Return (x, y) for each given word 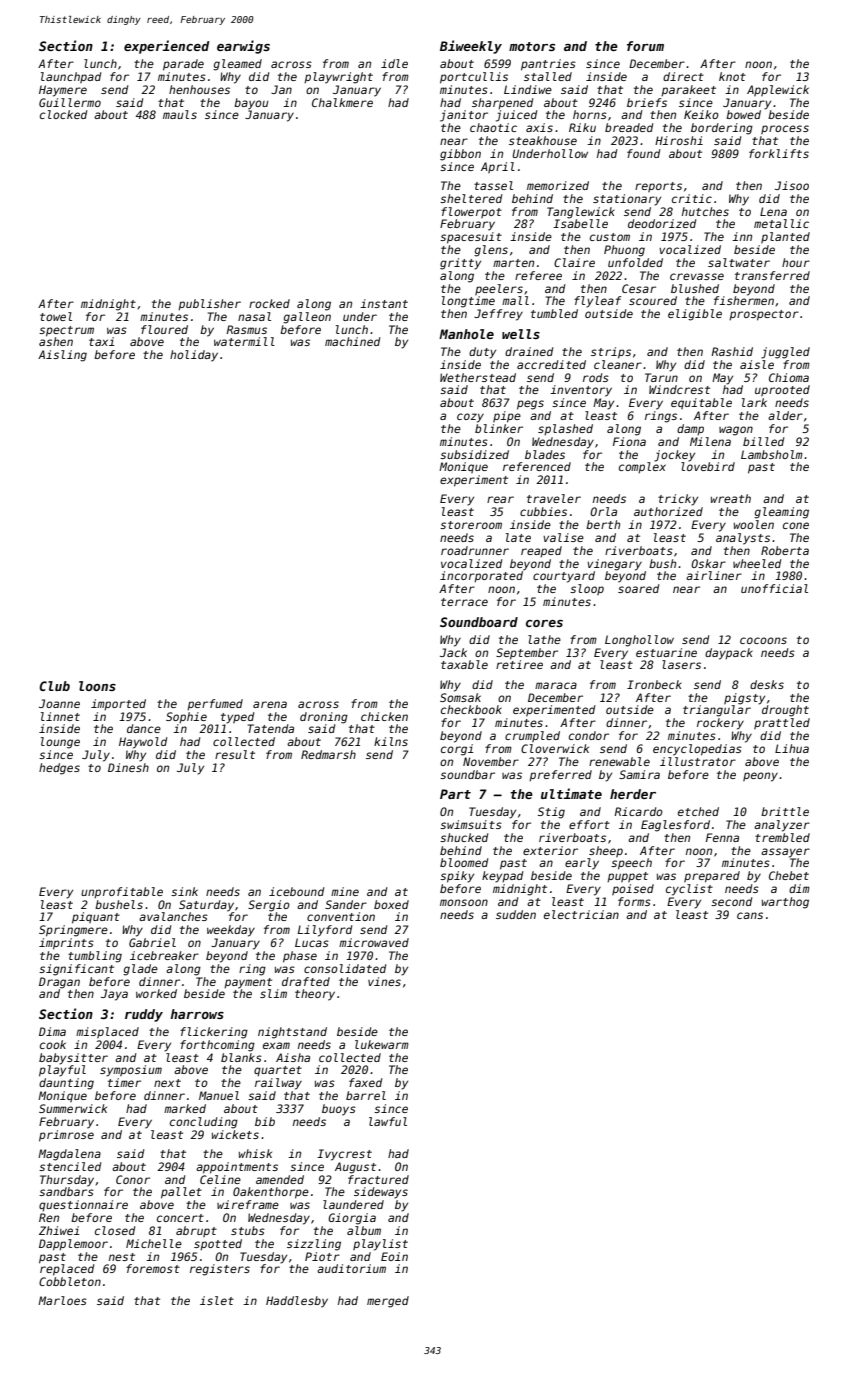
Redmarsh (328, 754)
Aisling (62, 356)
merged (388, 1302)
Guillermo (70, 102)
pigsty (744, 699)
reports (658, 187)
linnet (60, 716)
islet (217, 1300)
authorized (668, 511)
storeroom (471, 525)
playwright (338, 78)
